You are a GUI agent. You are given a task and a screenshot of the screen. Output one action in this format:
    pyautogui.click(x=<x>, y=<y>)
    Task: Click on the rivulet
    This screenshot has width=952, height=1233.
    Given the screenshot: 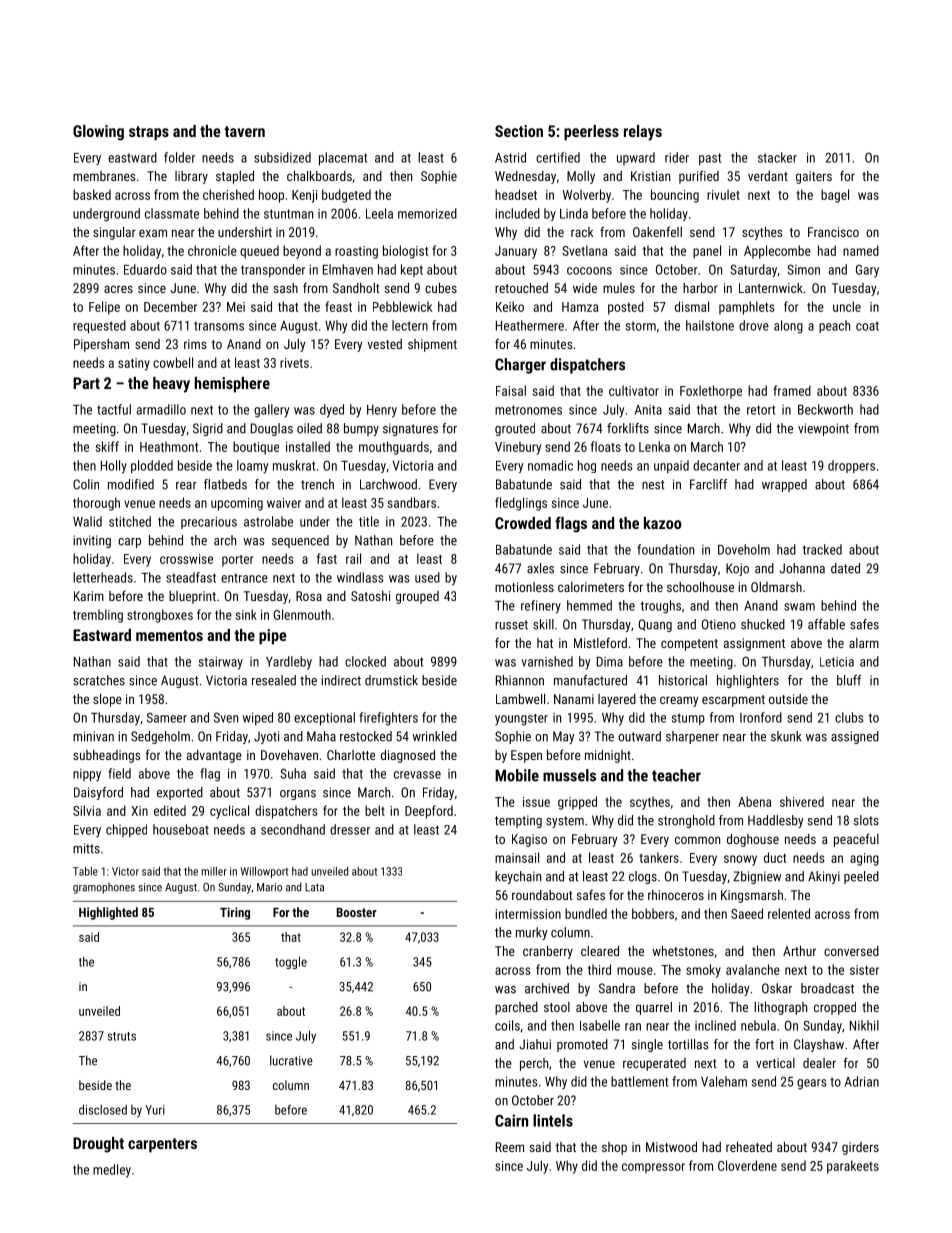 What is the action you would take?
    pyautogui.click(x=723, y=194)
